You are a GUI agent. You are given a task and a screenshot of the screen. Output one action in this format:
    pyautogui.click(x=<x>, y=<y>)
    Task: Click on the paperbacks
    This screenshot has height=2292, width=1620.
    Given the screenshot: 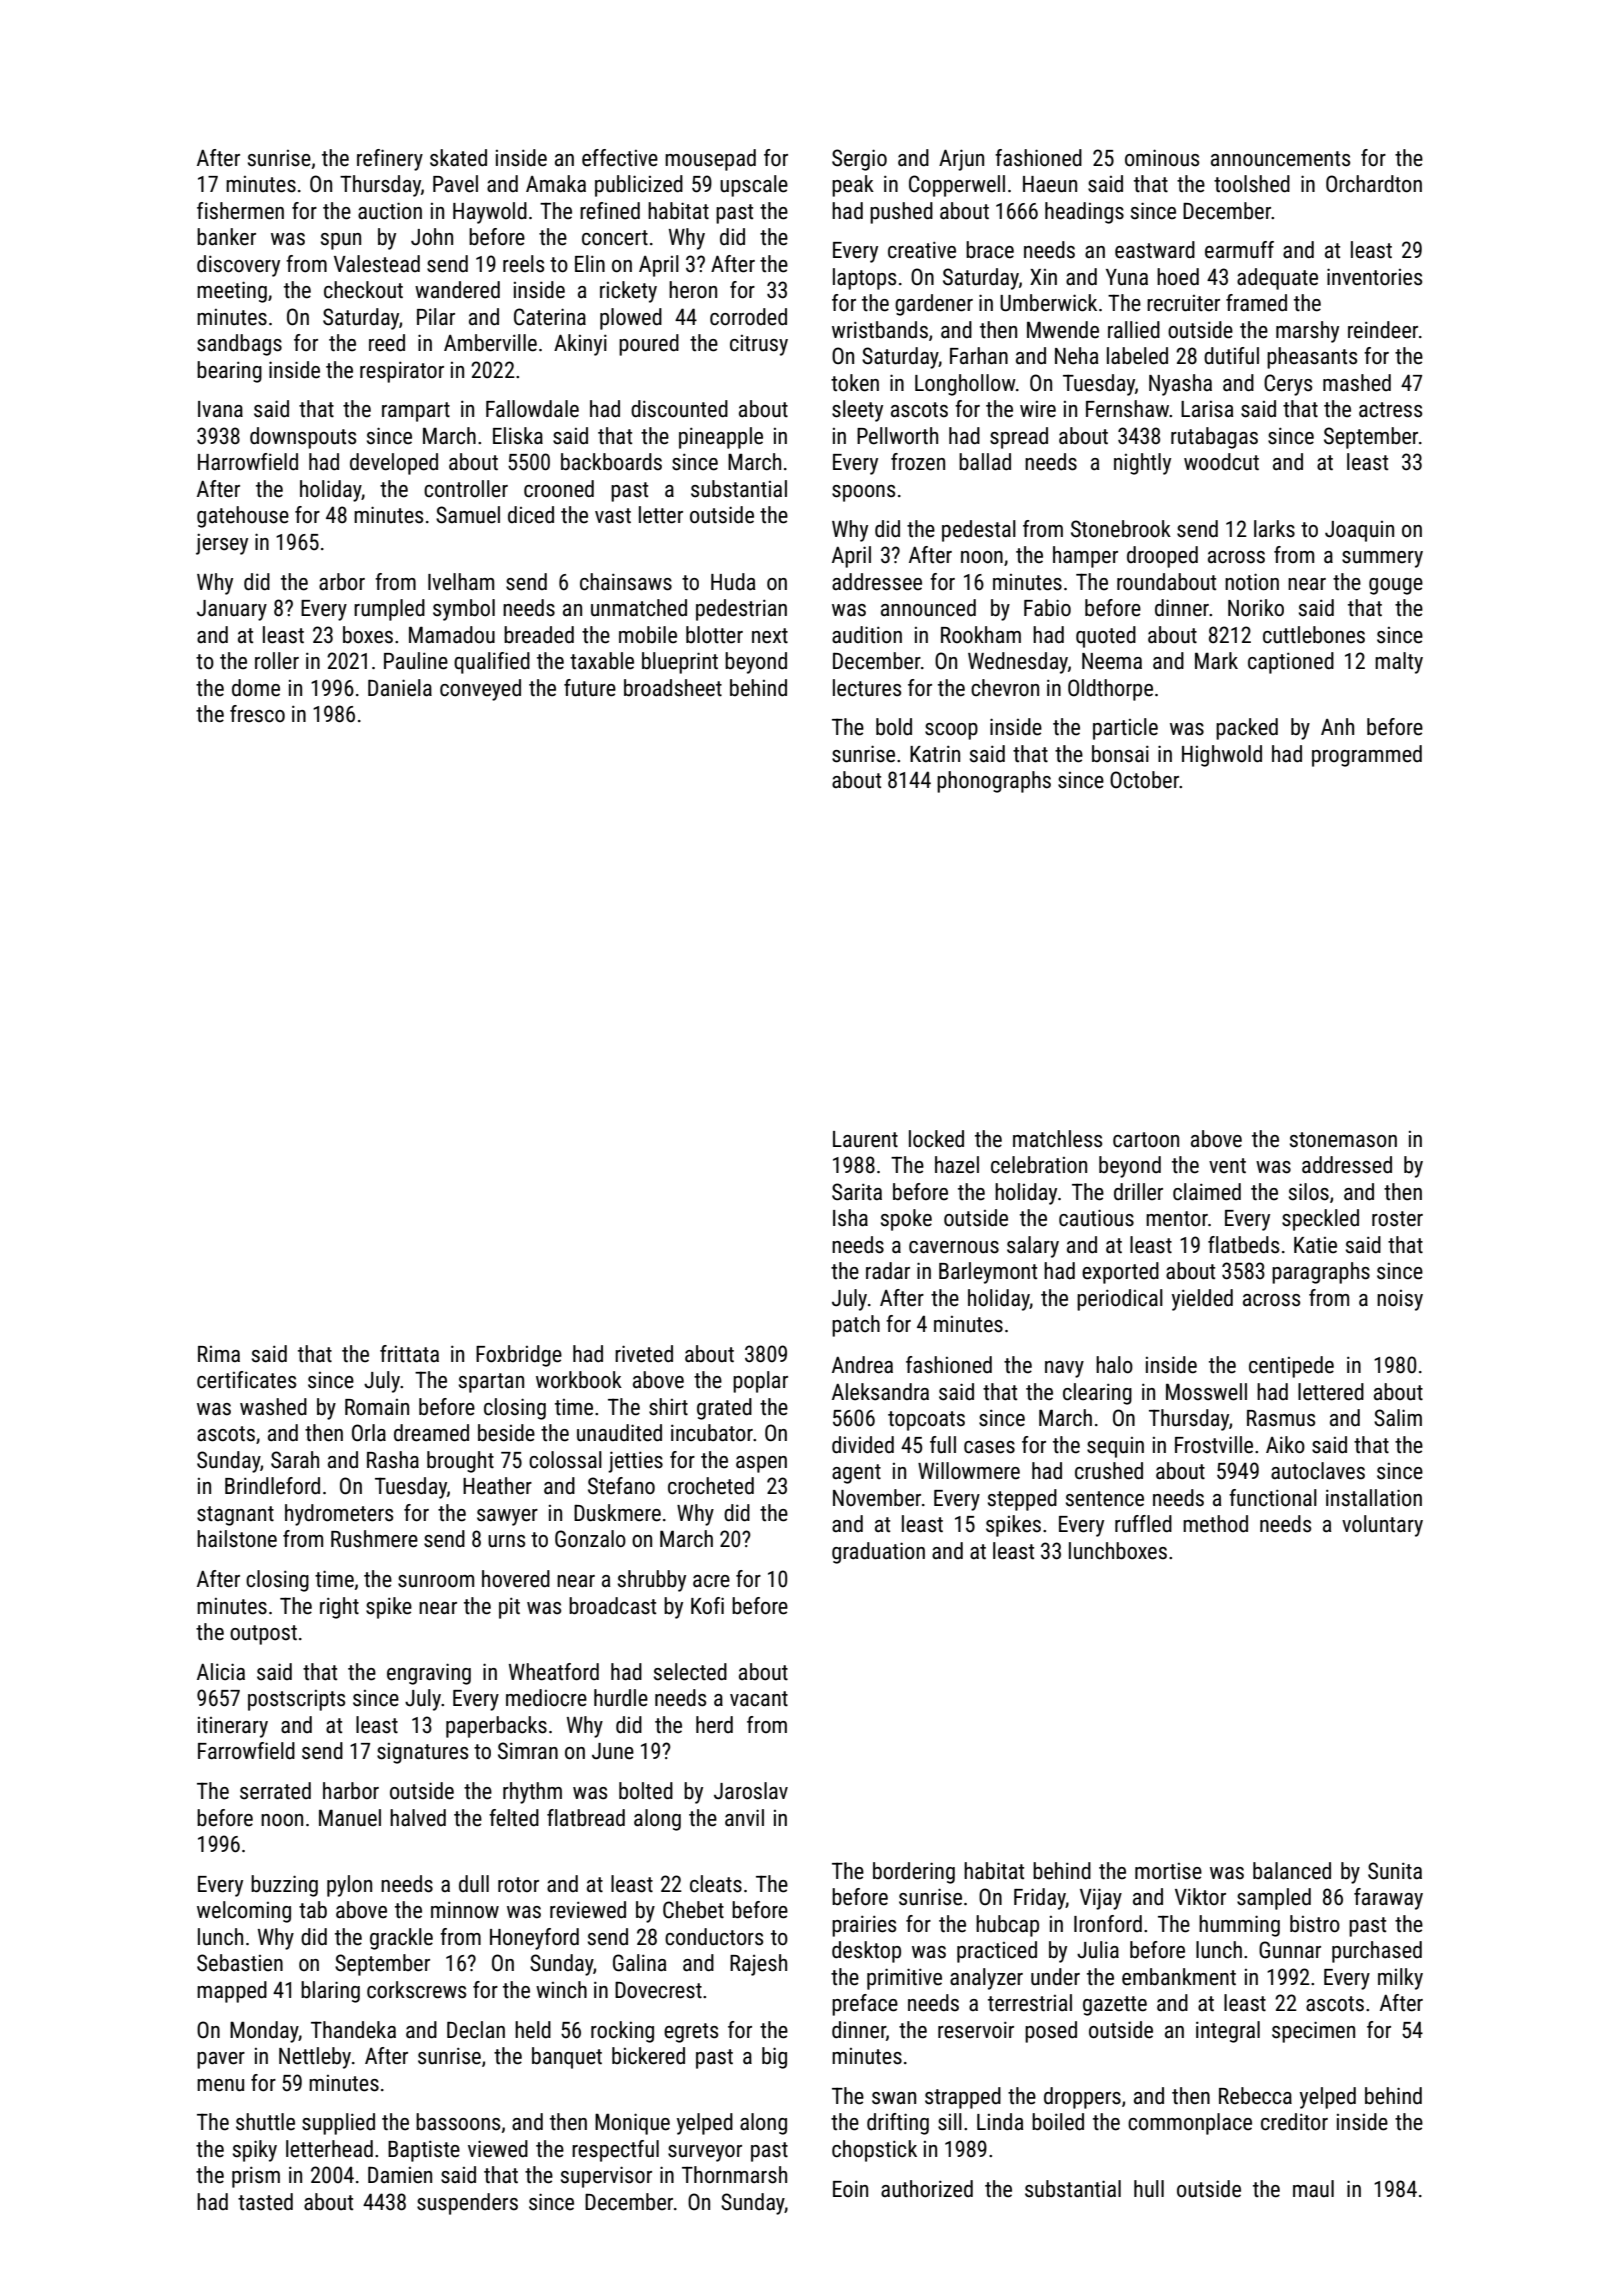 What is the action you would take?
    pyautogui.click(x=496, y=1727)
